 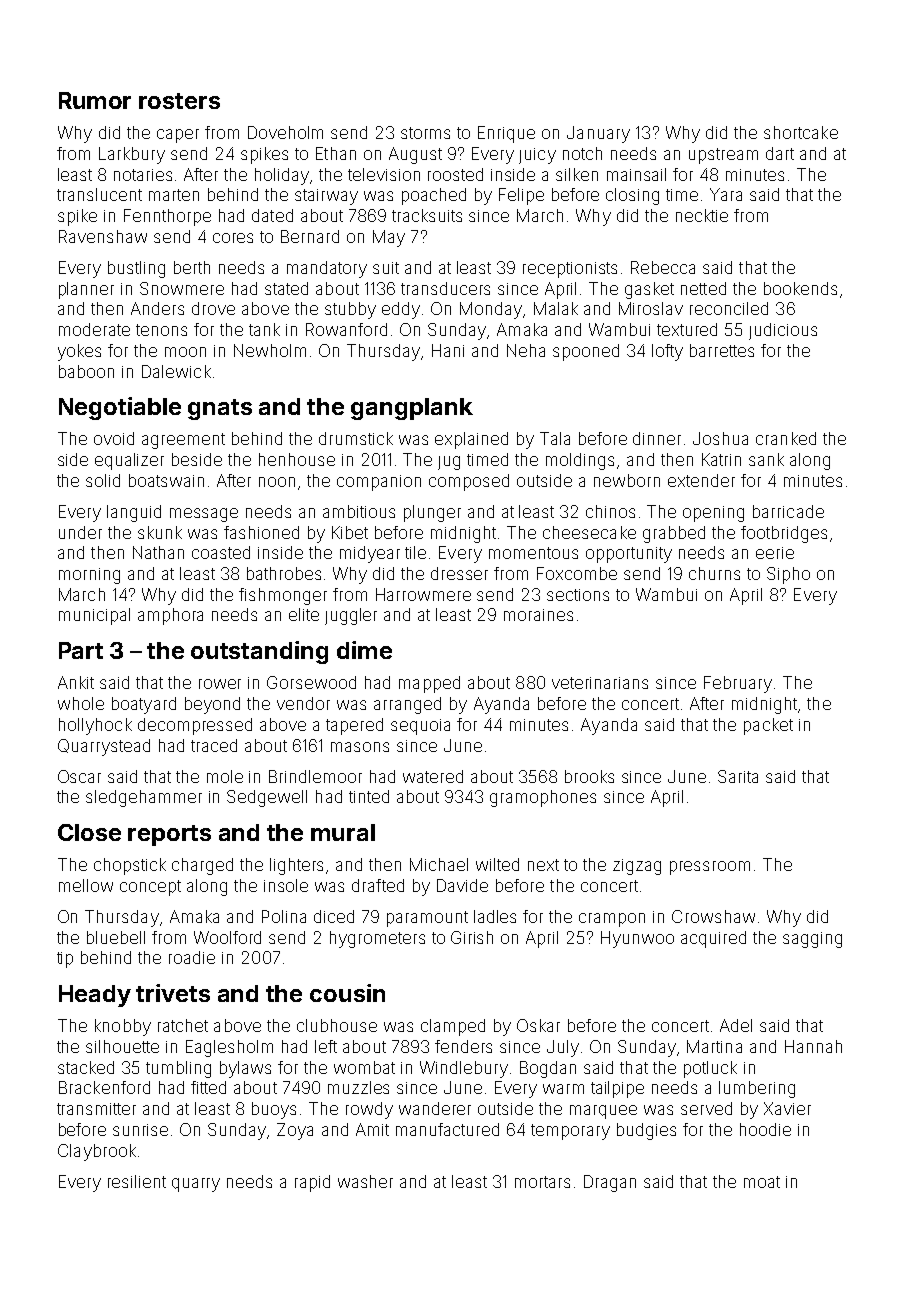 What do you see at coordinates (178, 1069) in the document?
I see `tumbling` at bounding box center [178, 1069].
